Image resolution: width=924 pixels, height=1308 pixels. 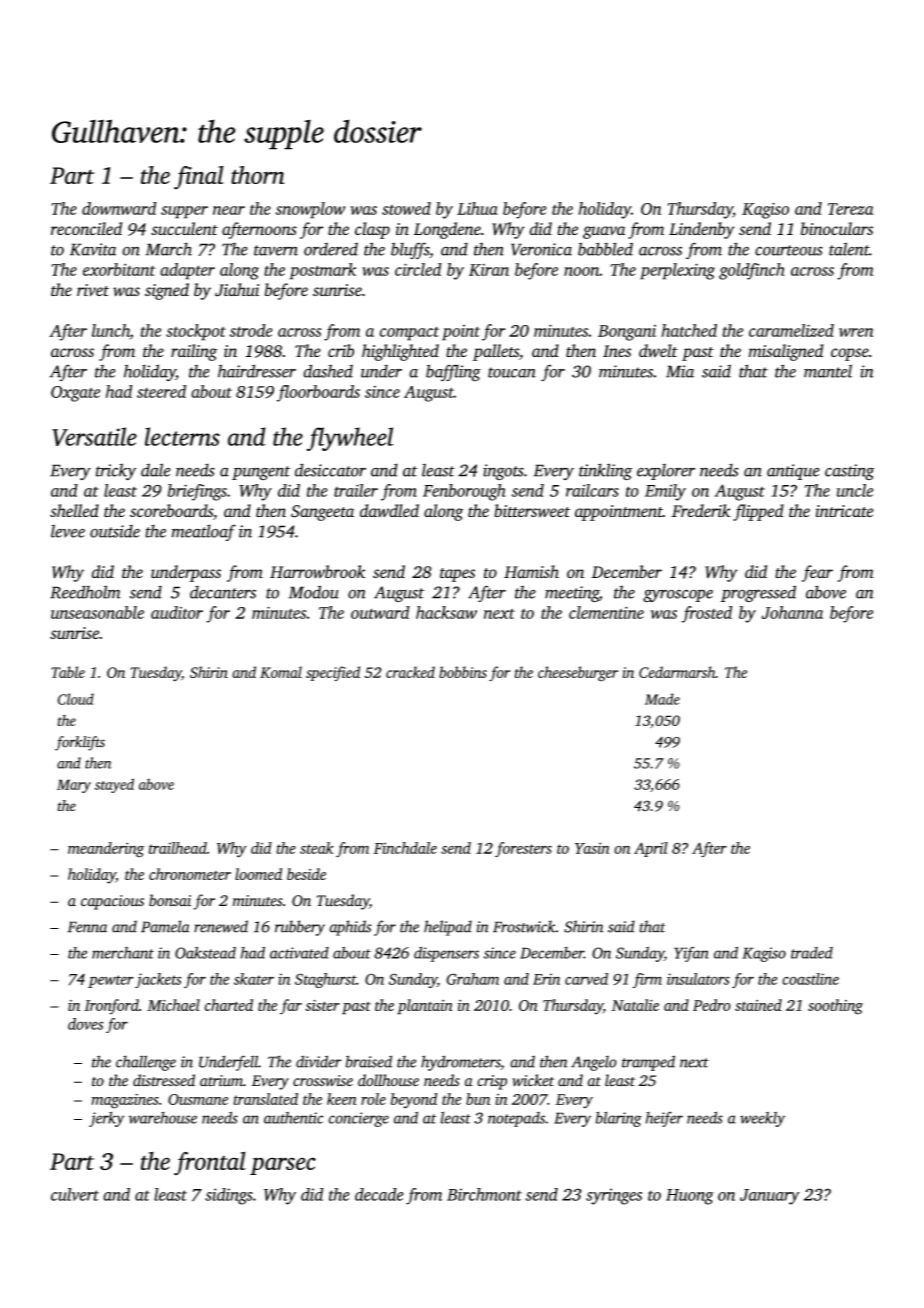 What do you see at coordinates (119, 208) in the screenshot?
I see `downward` at bounding box center [119, 208].
